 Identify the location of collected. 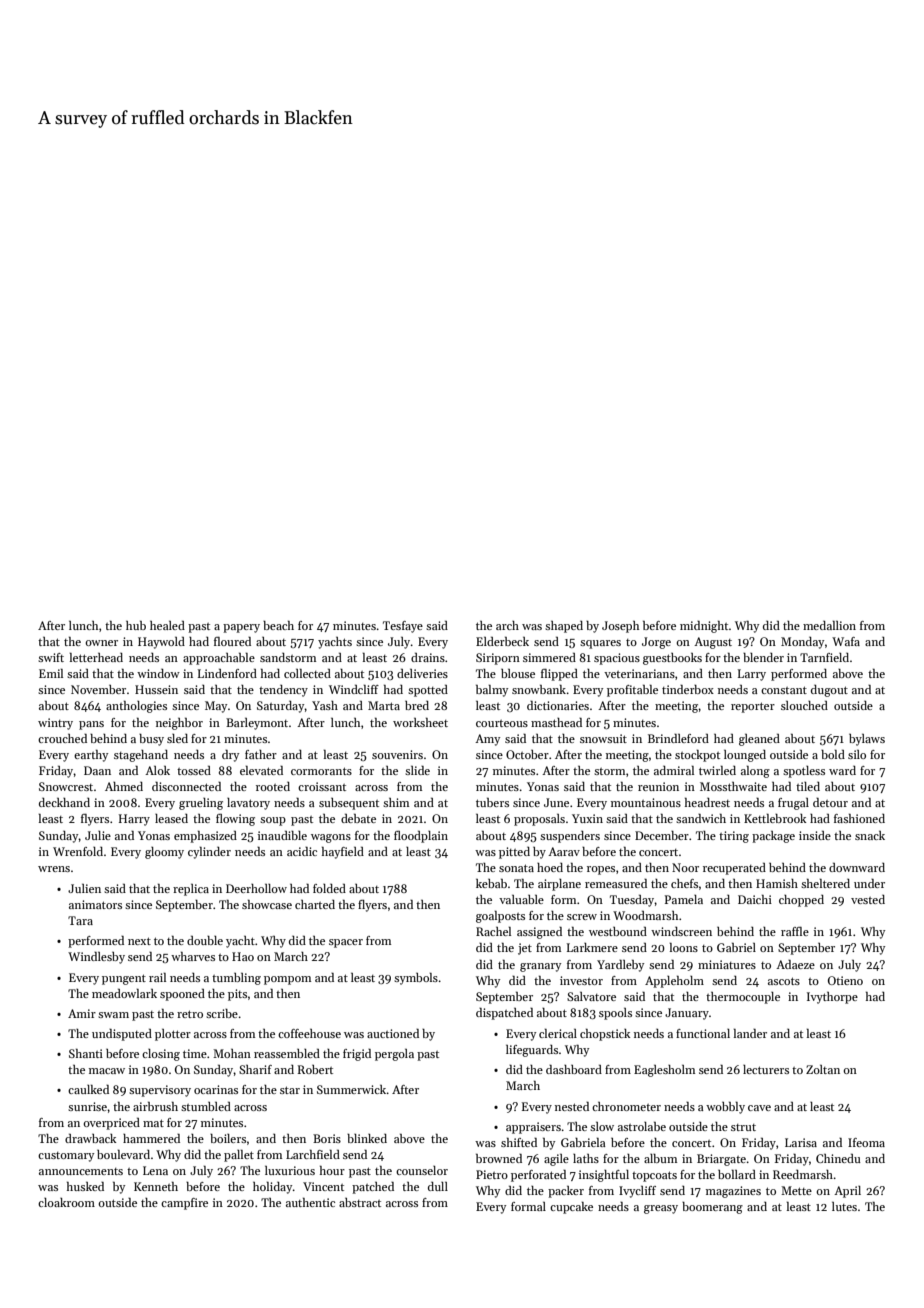
(307, 673).
